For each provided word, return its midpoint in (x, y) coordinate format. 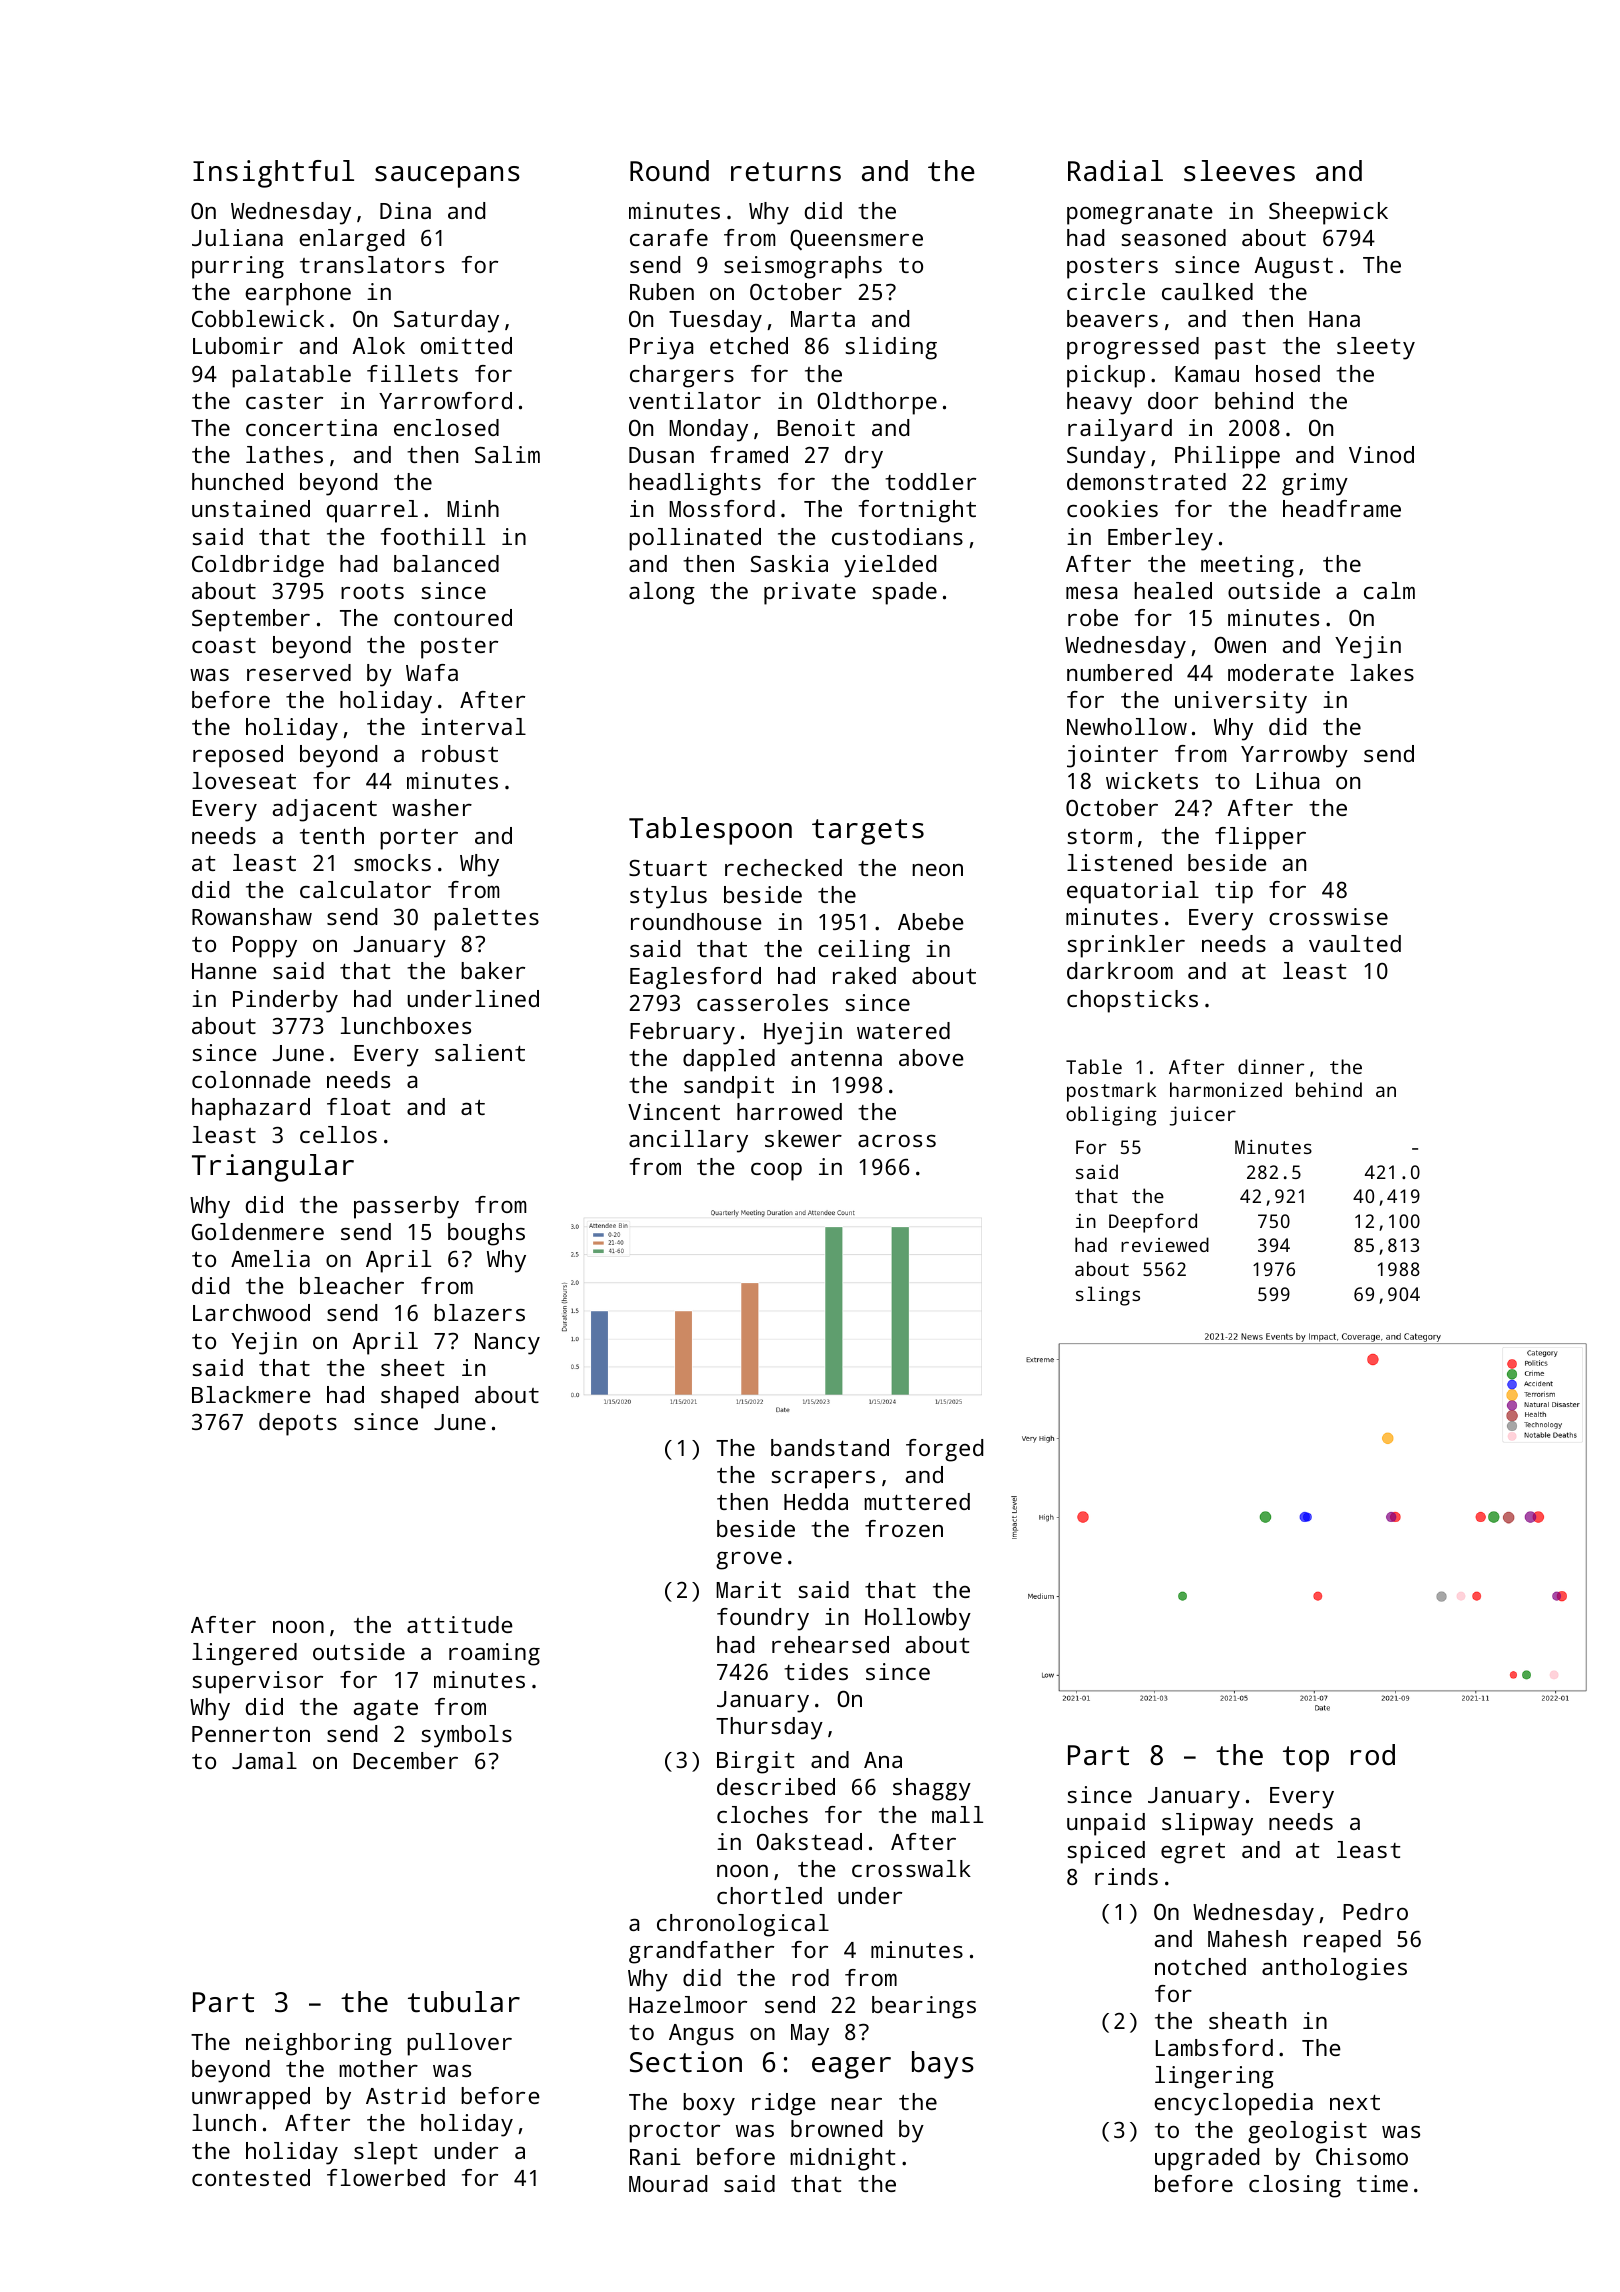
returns (786, 172)
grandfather (701, 1952)
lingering (1214, 2077)
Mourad (668, 2183)
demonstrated (1146, 481)
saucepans (447, 177)
